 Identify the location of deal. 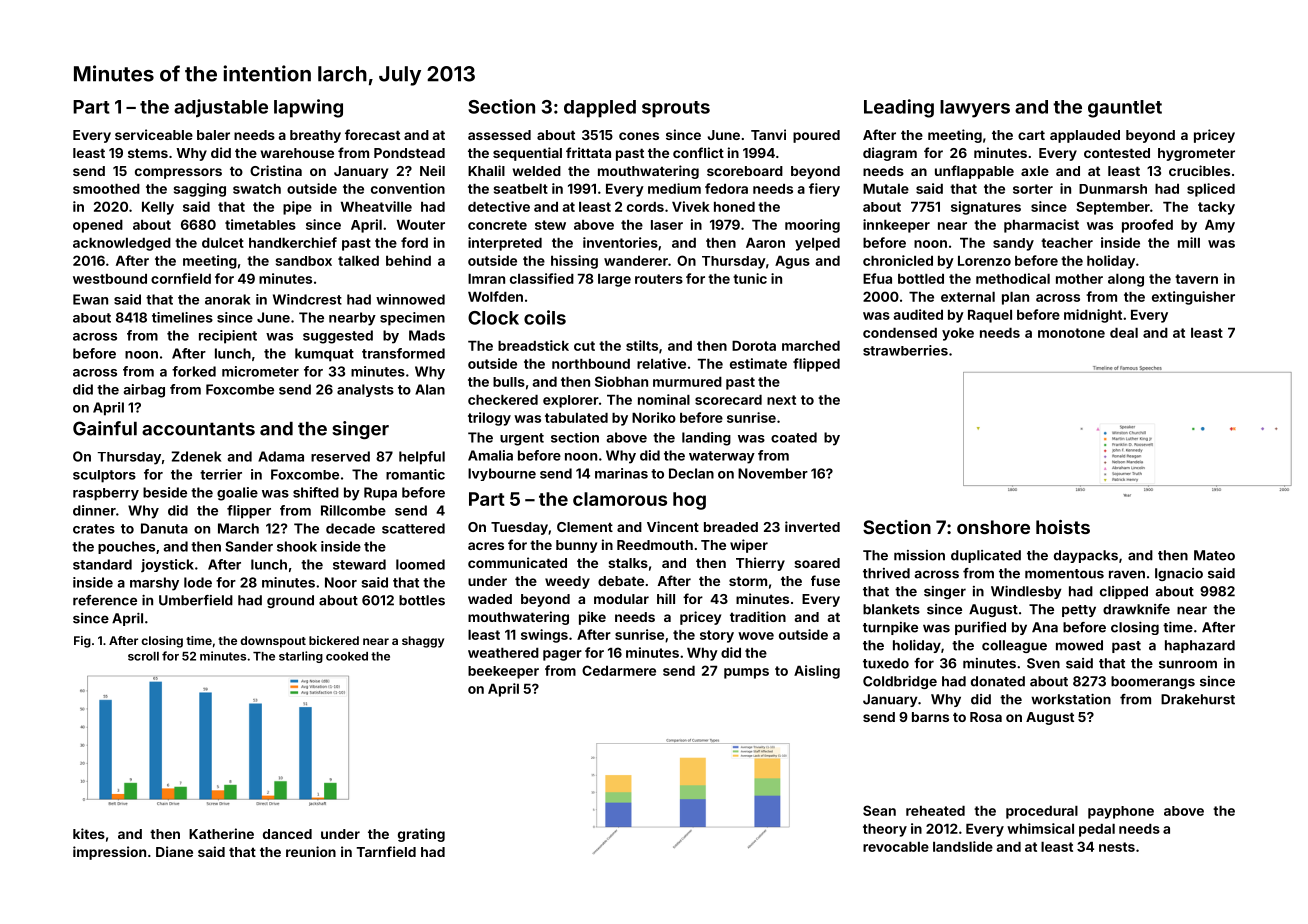
(1124, 333).
